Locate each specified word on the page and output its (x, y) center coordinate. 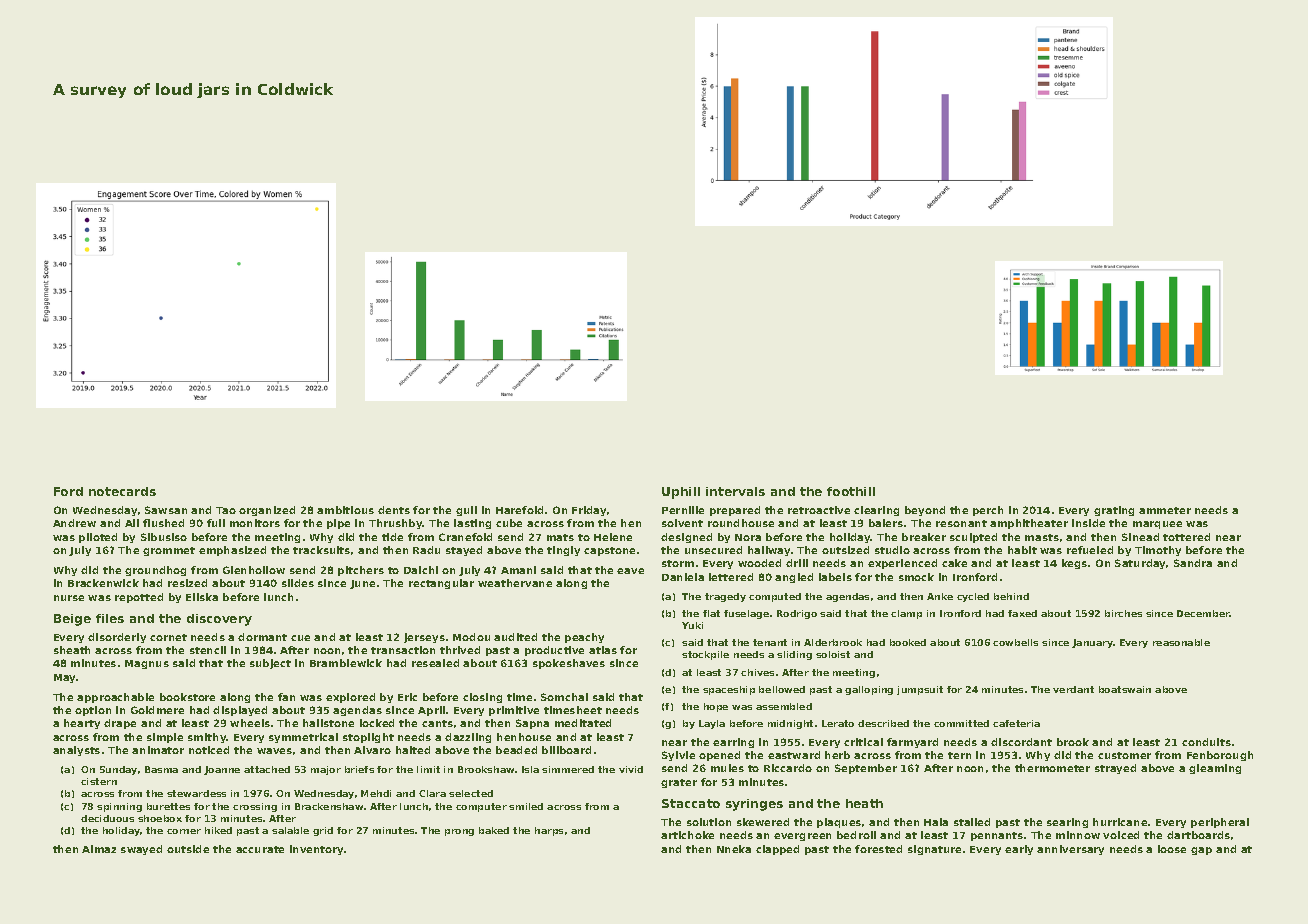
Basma (161, 769)
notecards (122, 491)
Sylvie (678, 756)
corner (184, 831)
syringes (754, 805)
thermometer (1052, 768)
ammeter (1165, 510)
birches (1123, 613)
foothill (851, 491)
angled (794, 578)
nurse (69, 598)
